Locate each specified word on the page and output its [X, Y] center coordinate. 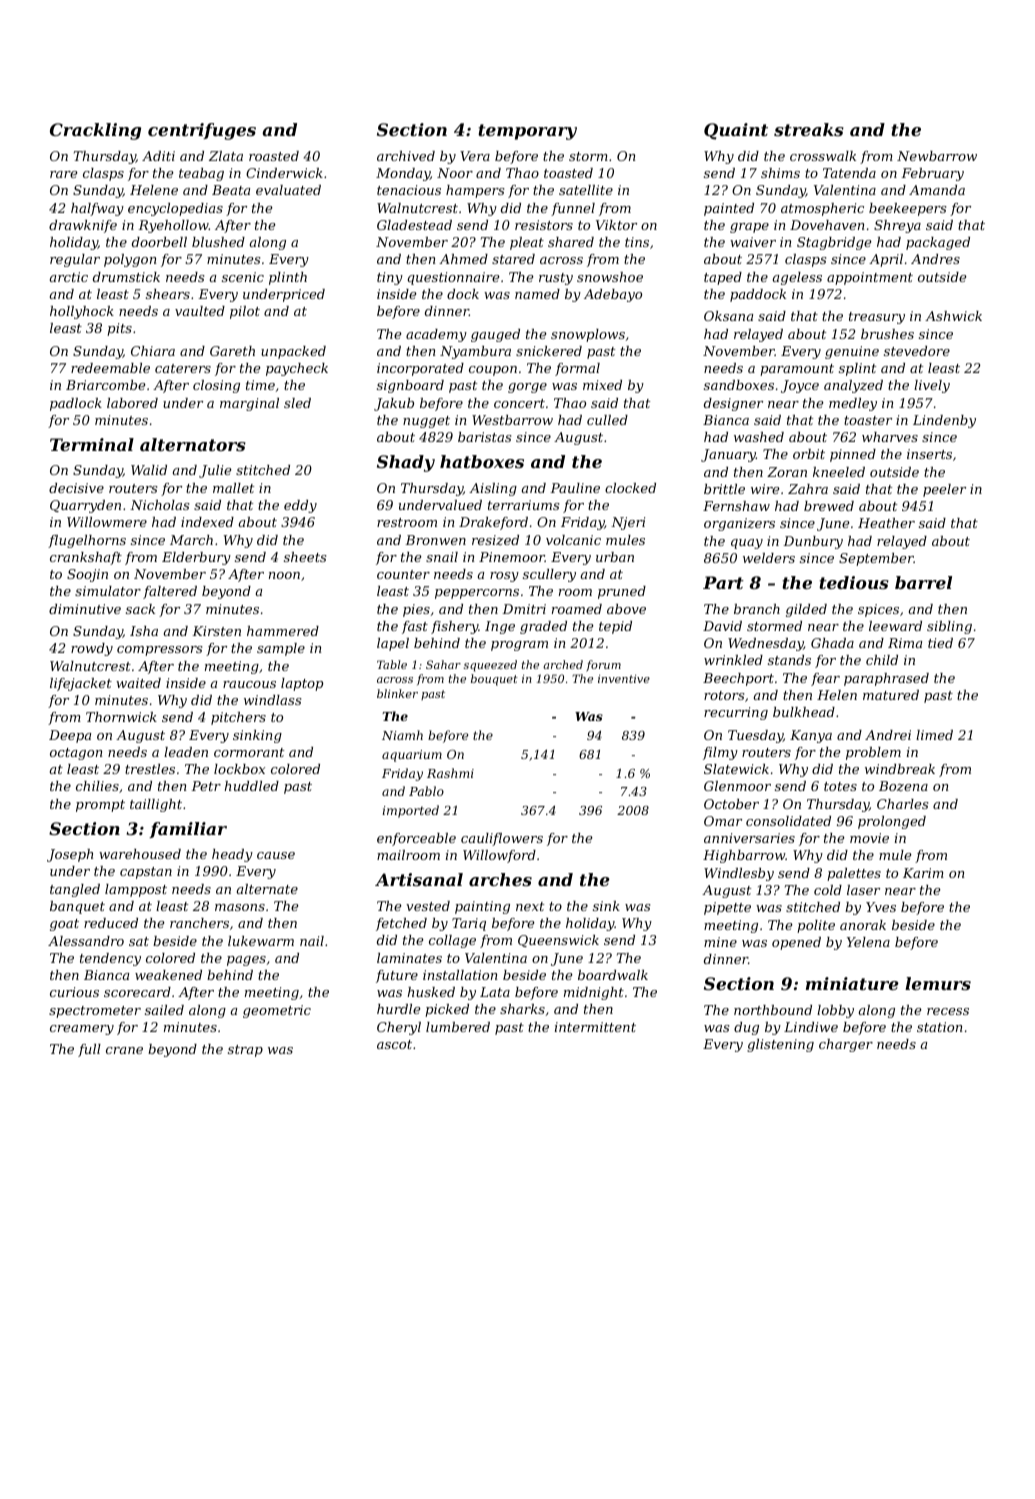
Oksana [728, 316]
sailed [164, 1010]
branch [757, 609]
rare [64, 174]
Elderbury [196, 558]
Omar [723, 821]
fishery [454, 627]
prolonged [892, 822]
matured [891, 695]
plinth [288, 278]
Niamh [402, 735]
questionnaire [454, 278]
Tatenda [849, 173]
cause [276, 855]
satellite [586, 190]
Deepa [70, 736]
